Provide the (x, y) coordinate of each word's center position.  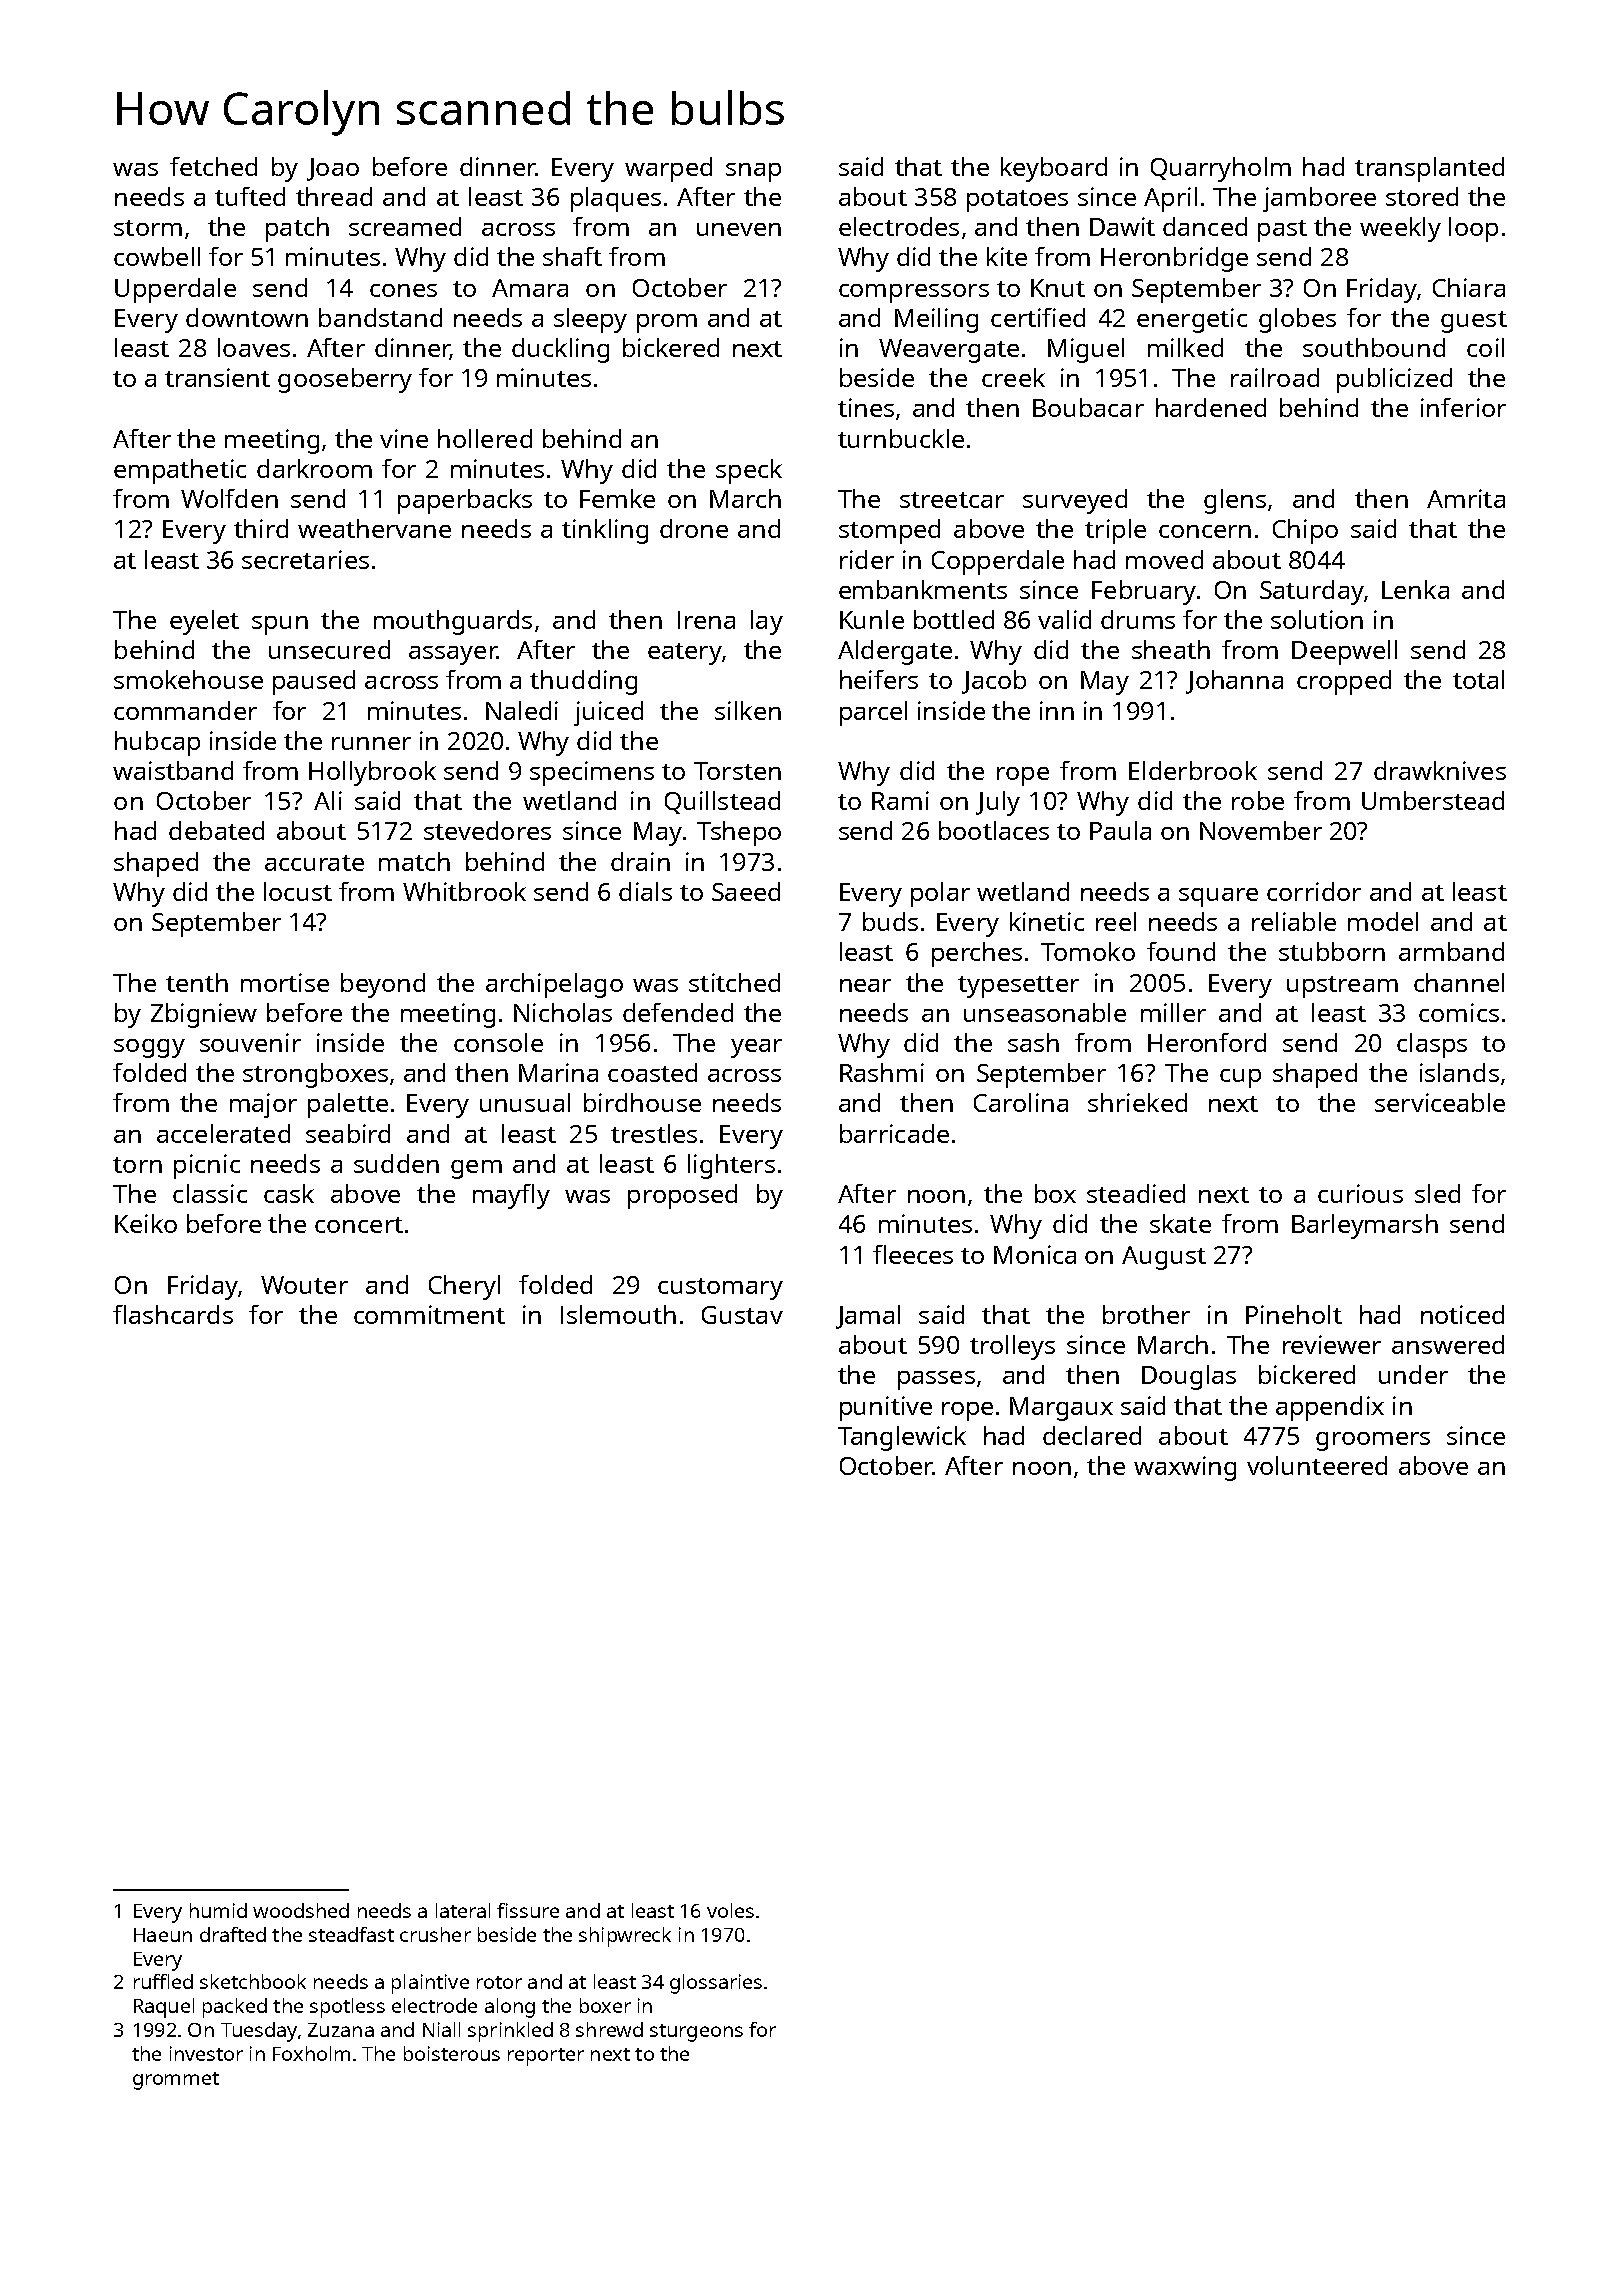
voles (730, 1910)
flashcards (173, 1314)
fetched (213, 166)
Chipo (1305, 531)
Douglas (1189, 1377)
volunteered (1317, 1465)
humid (218, 1910)
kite (1007, 256)
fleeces (913, 1254)
